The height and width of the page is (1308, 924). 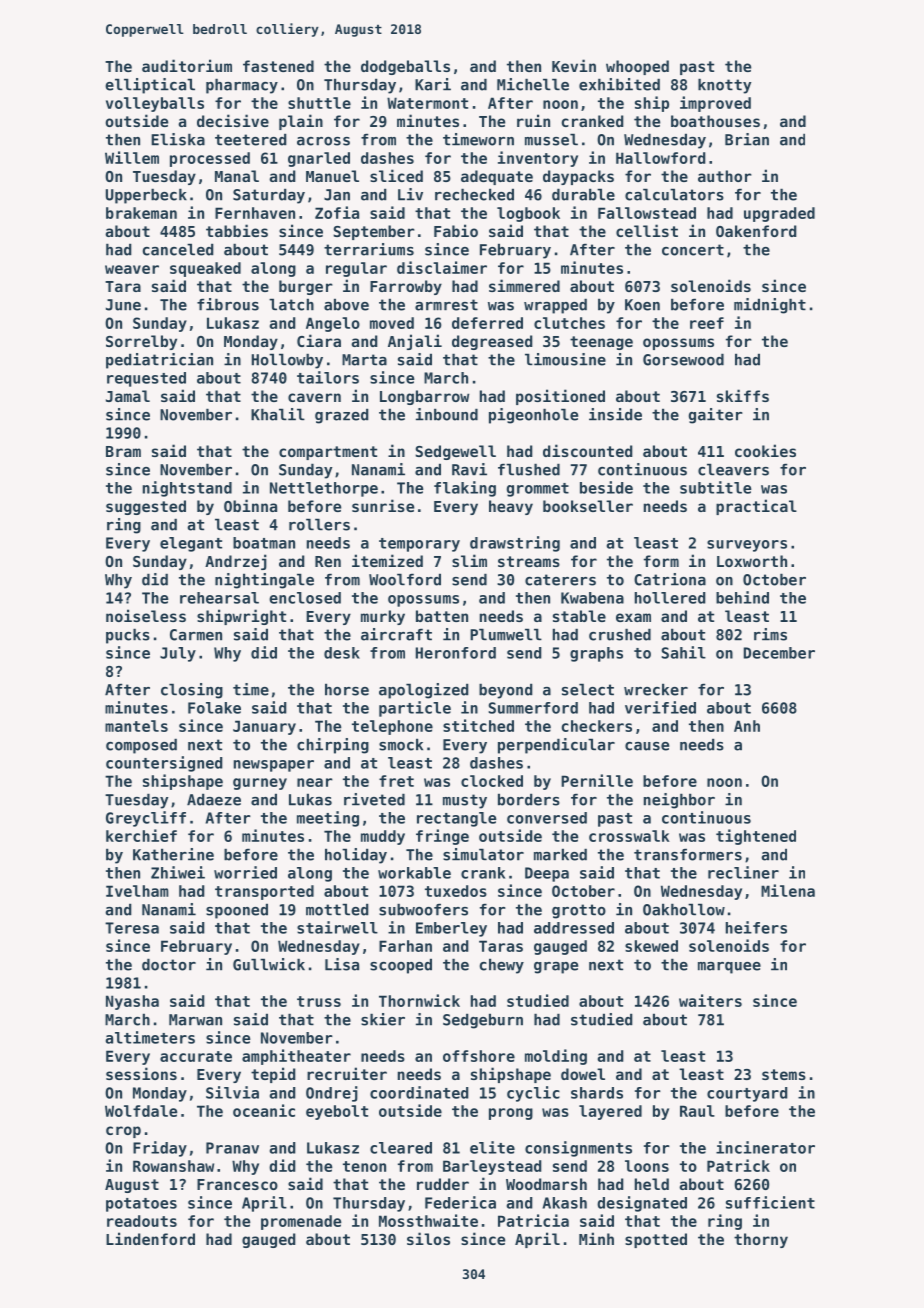 I want to click on readouts, so click(x=142, y=1221).
